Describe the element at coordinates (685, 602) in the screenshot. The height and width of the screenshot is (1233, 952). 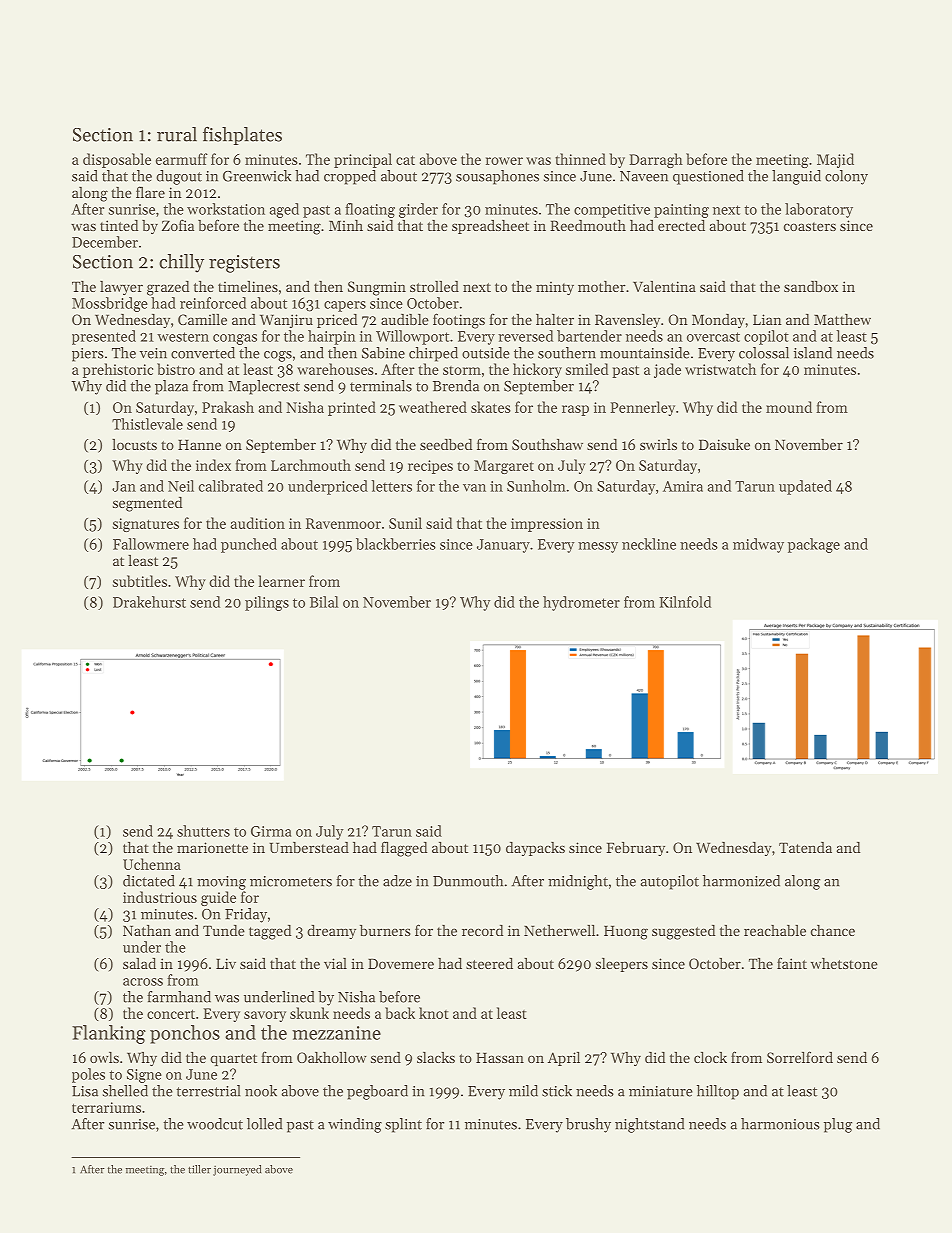
I see `Kilnfold` at that location.
